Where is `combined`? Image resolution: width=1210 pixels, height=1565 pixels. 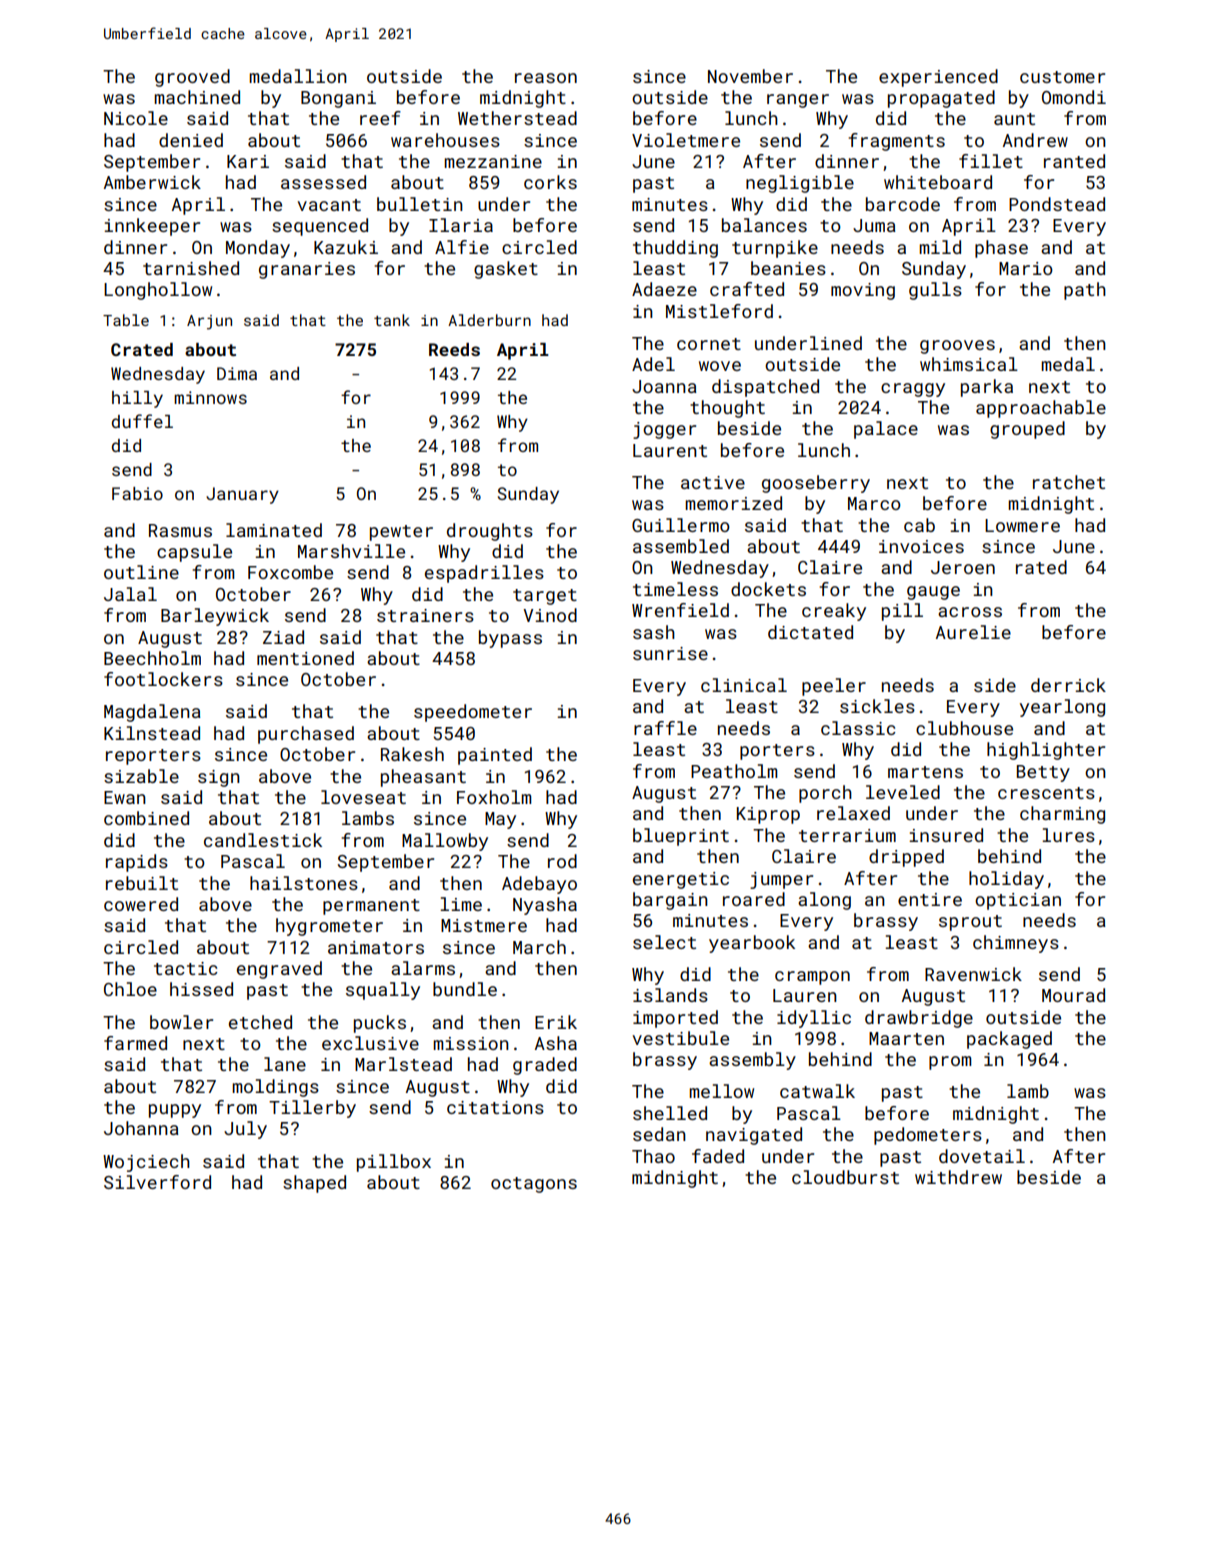 combined is located at coordinates (146, 818).
